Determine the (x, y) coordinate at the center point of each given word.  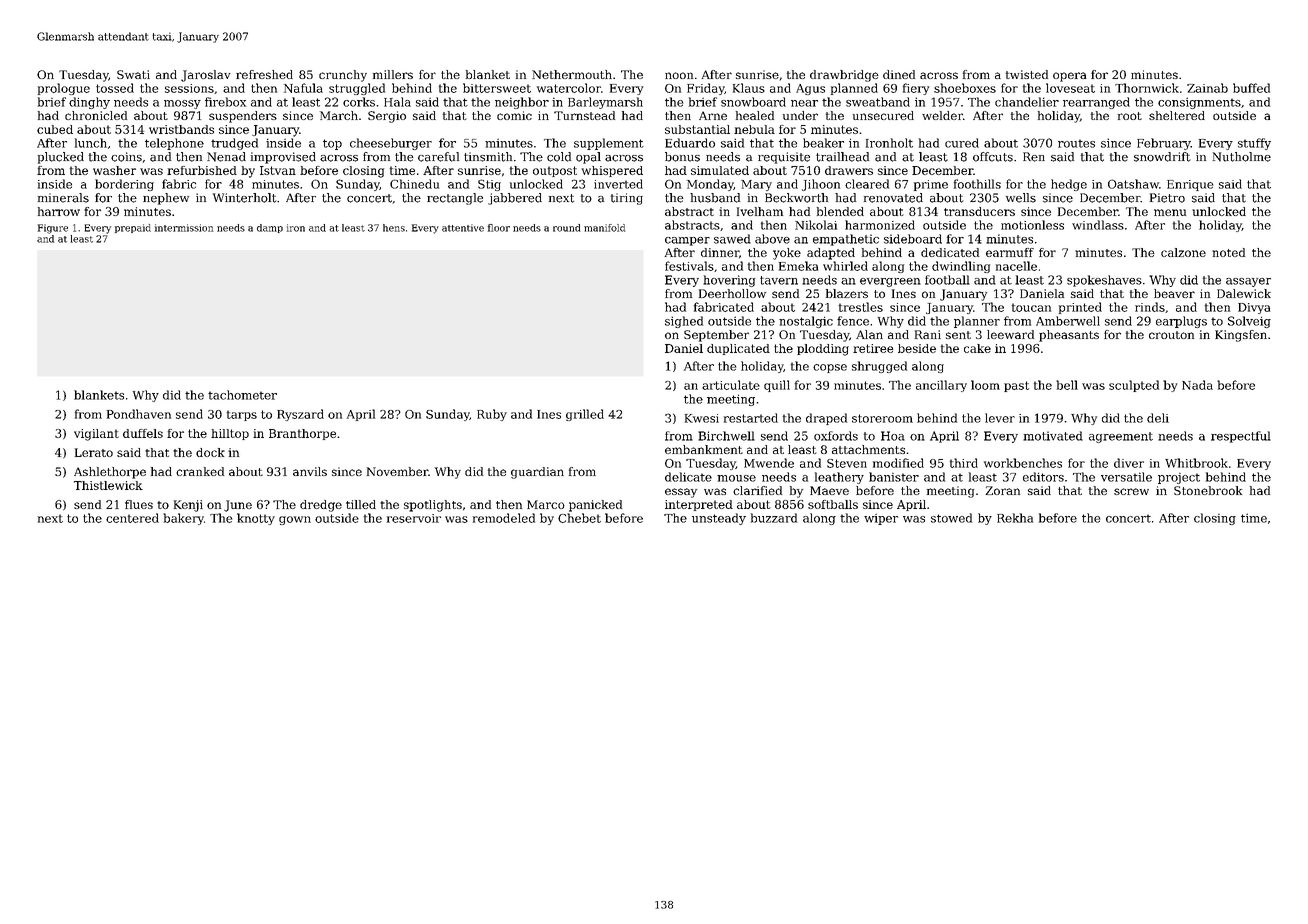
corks (359, 102)
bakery (183, 519)
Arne (713, 115)
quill (777, 386)
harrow (59, 211)
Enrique (1190, 185)
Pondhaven (139, 414)
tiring (627, 199)
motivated (1053, 436)
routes (1076, 143)
